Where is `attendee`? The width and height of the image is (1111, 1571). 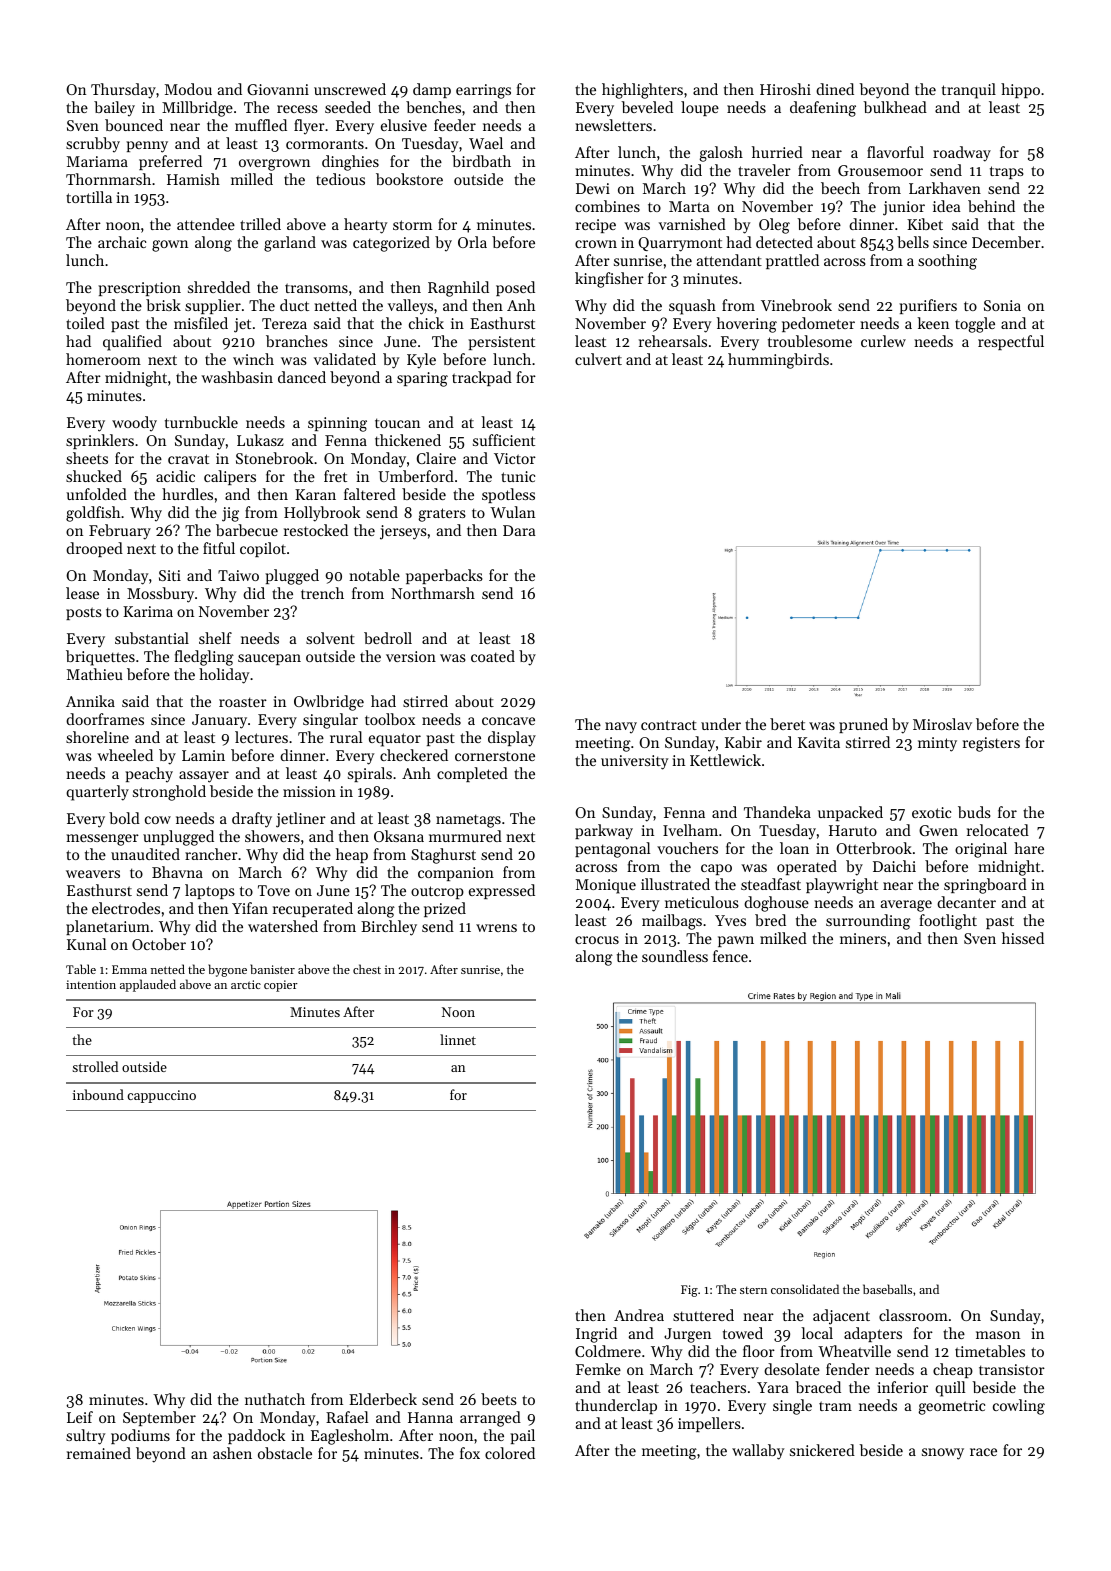 attendee is located at coordinates (206, 224).
